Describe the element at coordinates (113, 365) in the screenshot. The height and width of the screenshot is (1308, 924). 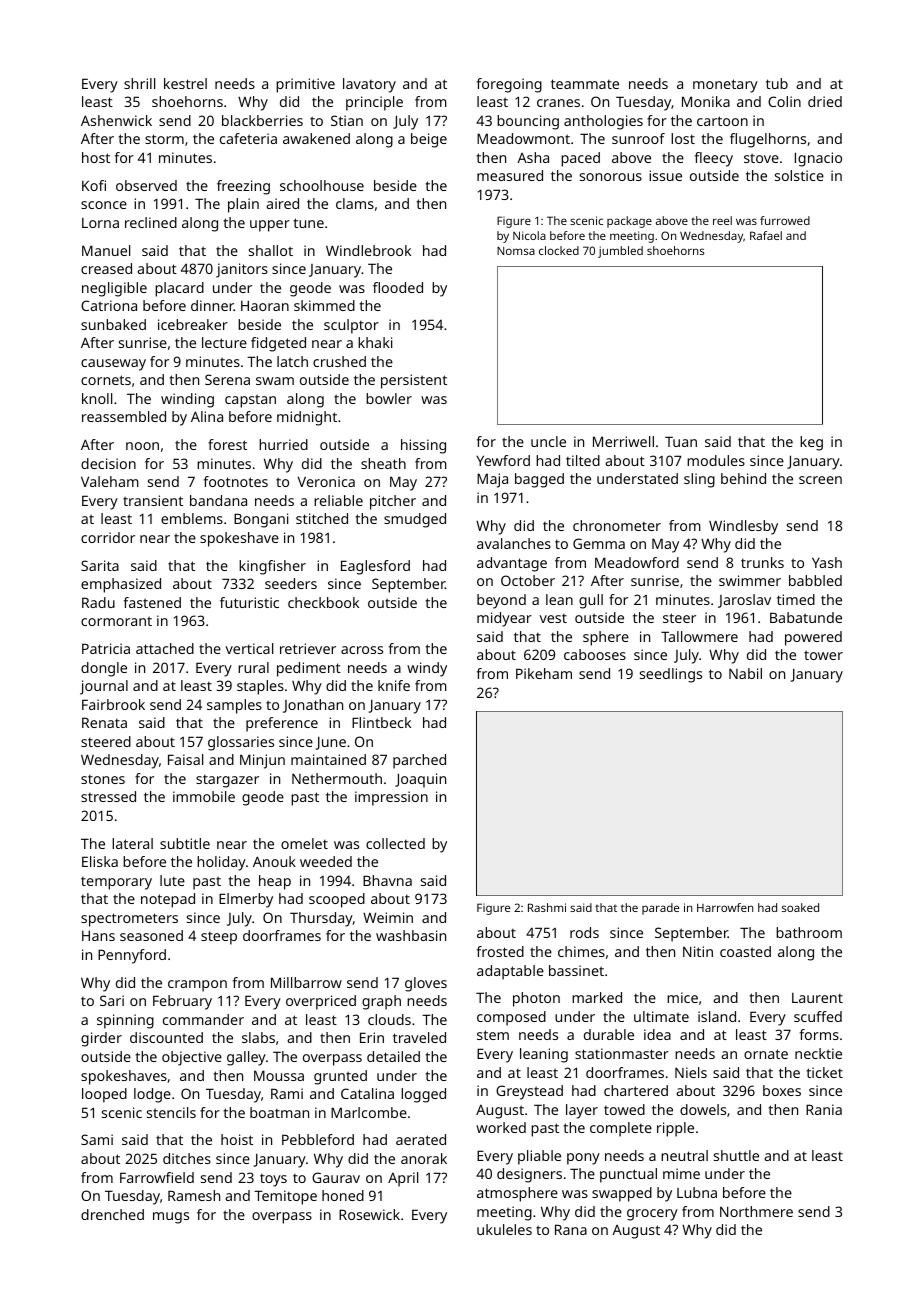
I see `causeway` at that location.
